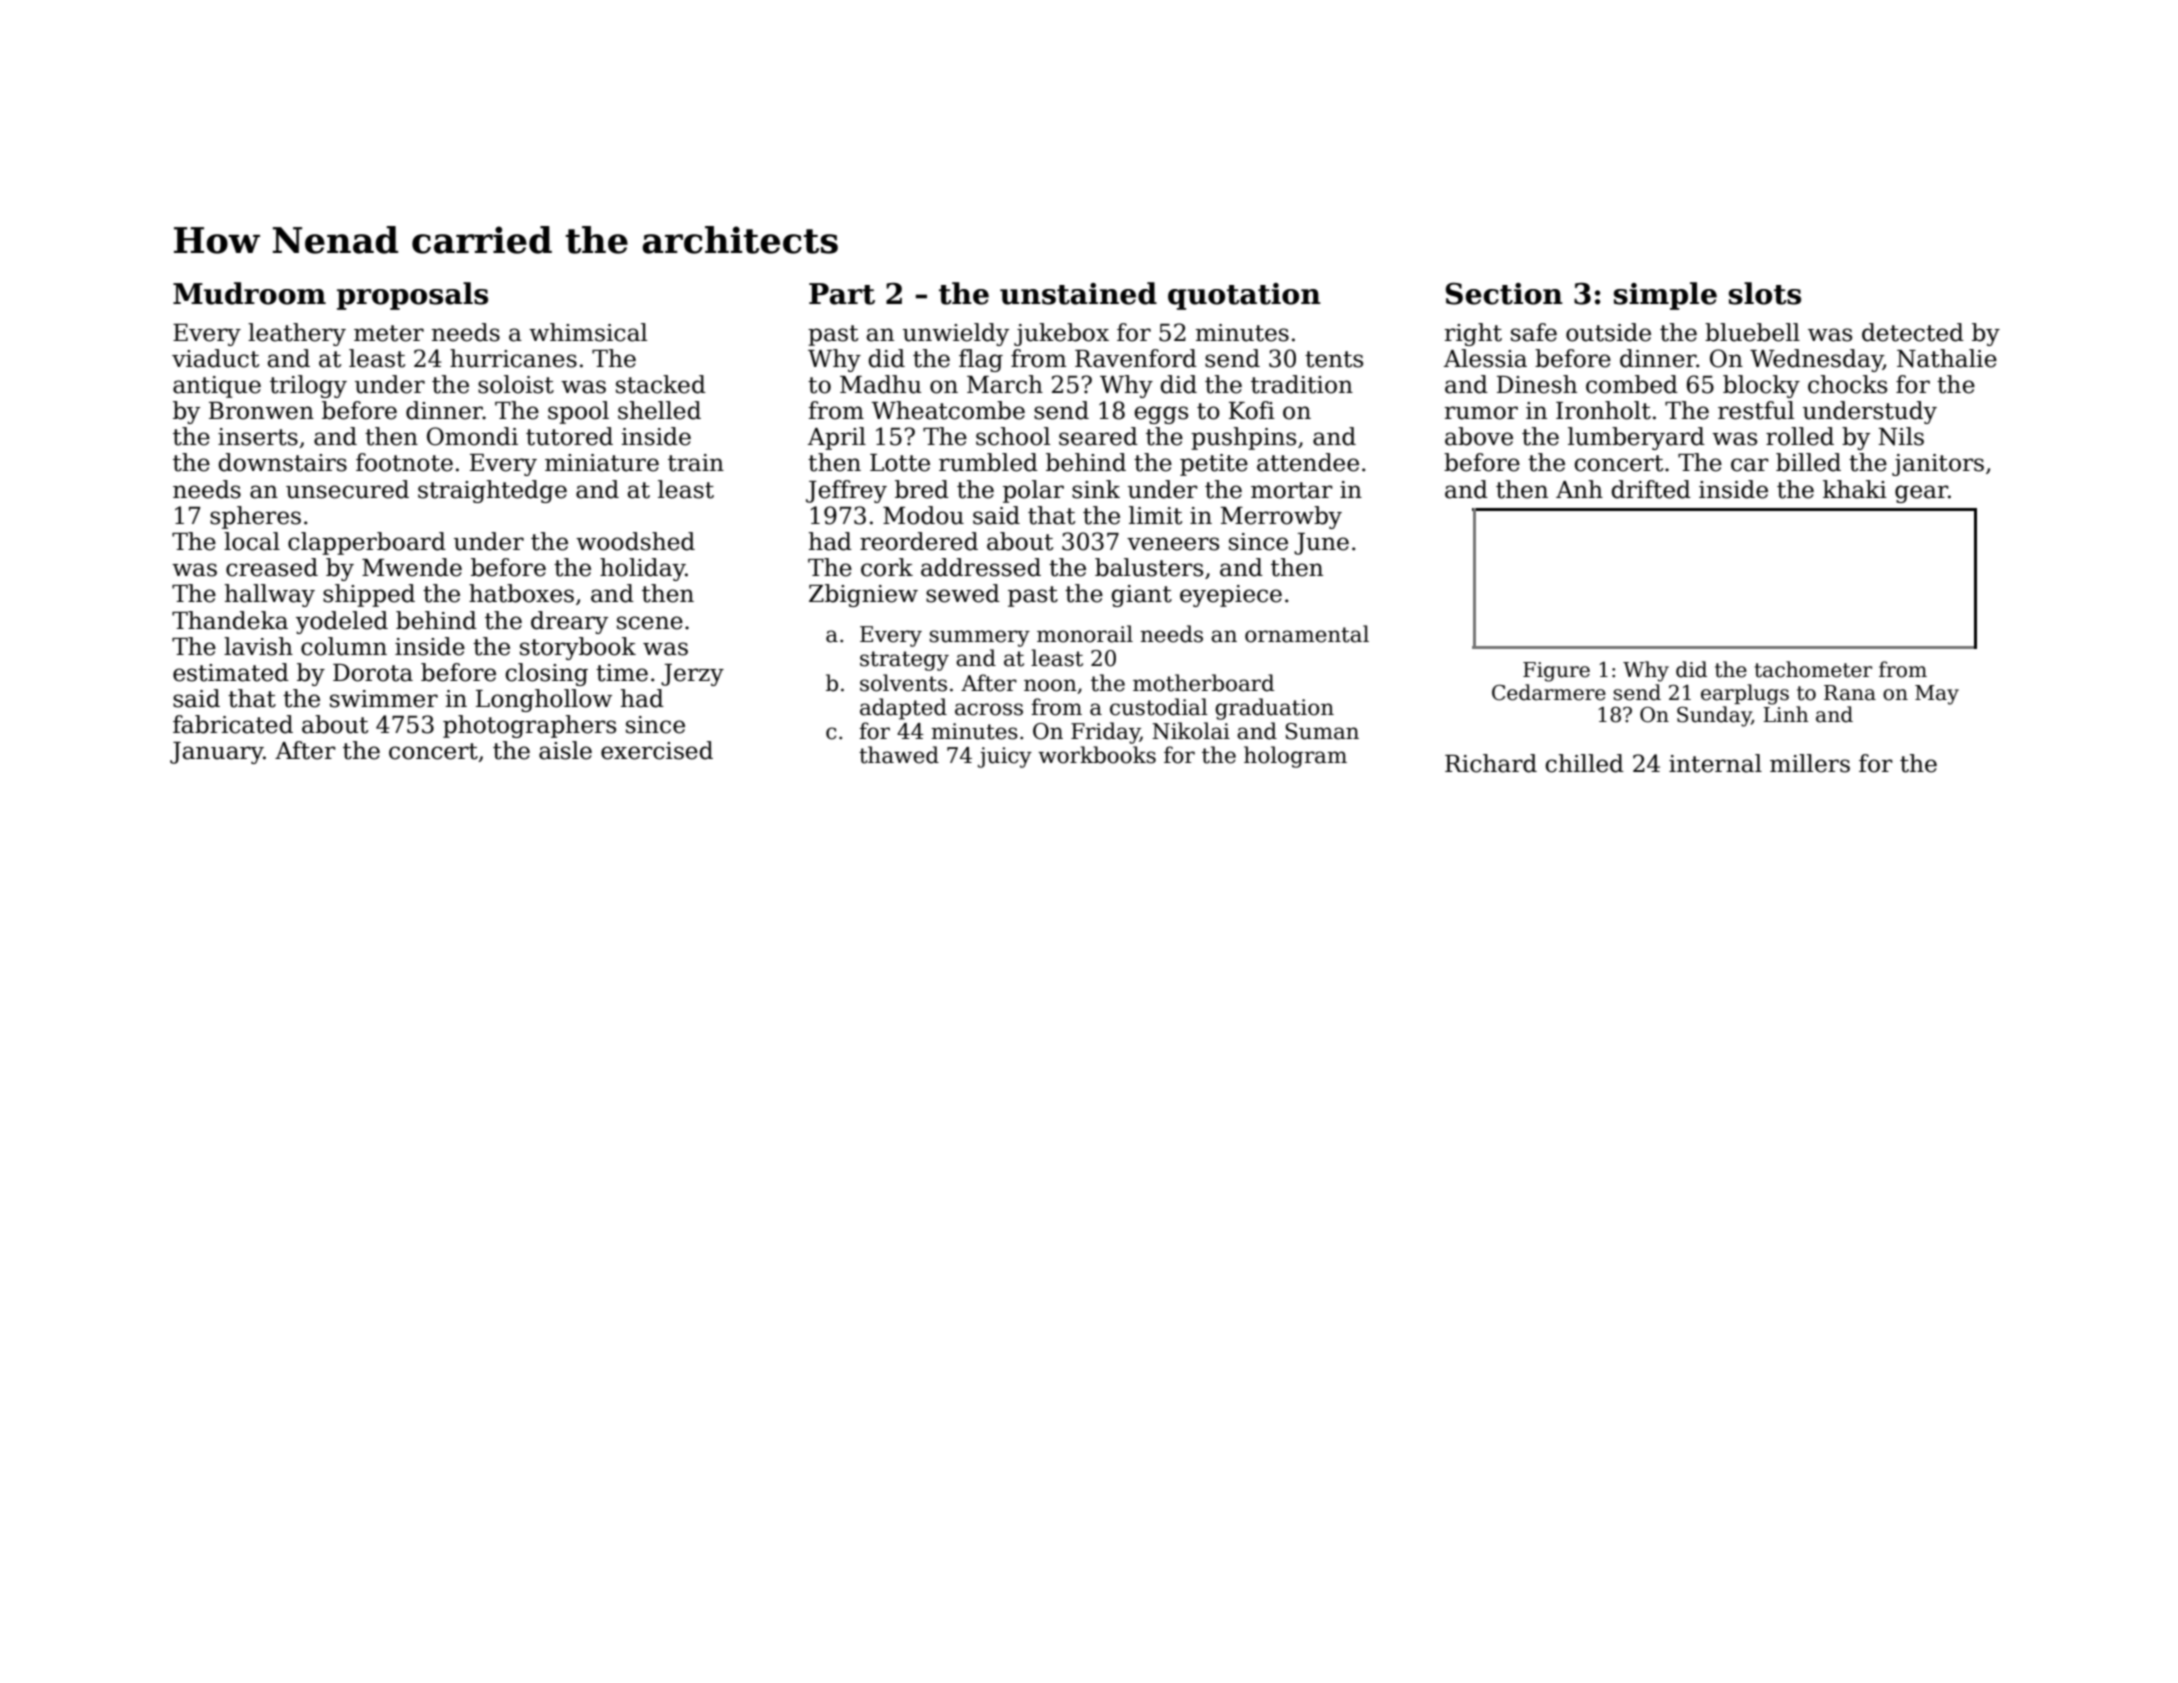  What do you see at coordinates (565, 750) in the page?
I see `aisle` at bounding box center [565, 750].
